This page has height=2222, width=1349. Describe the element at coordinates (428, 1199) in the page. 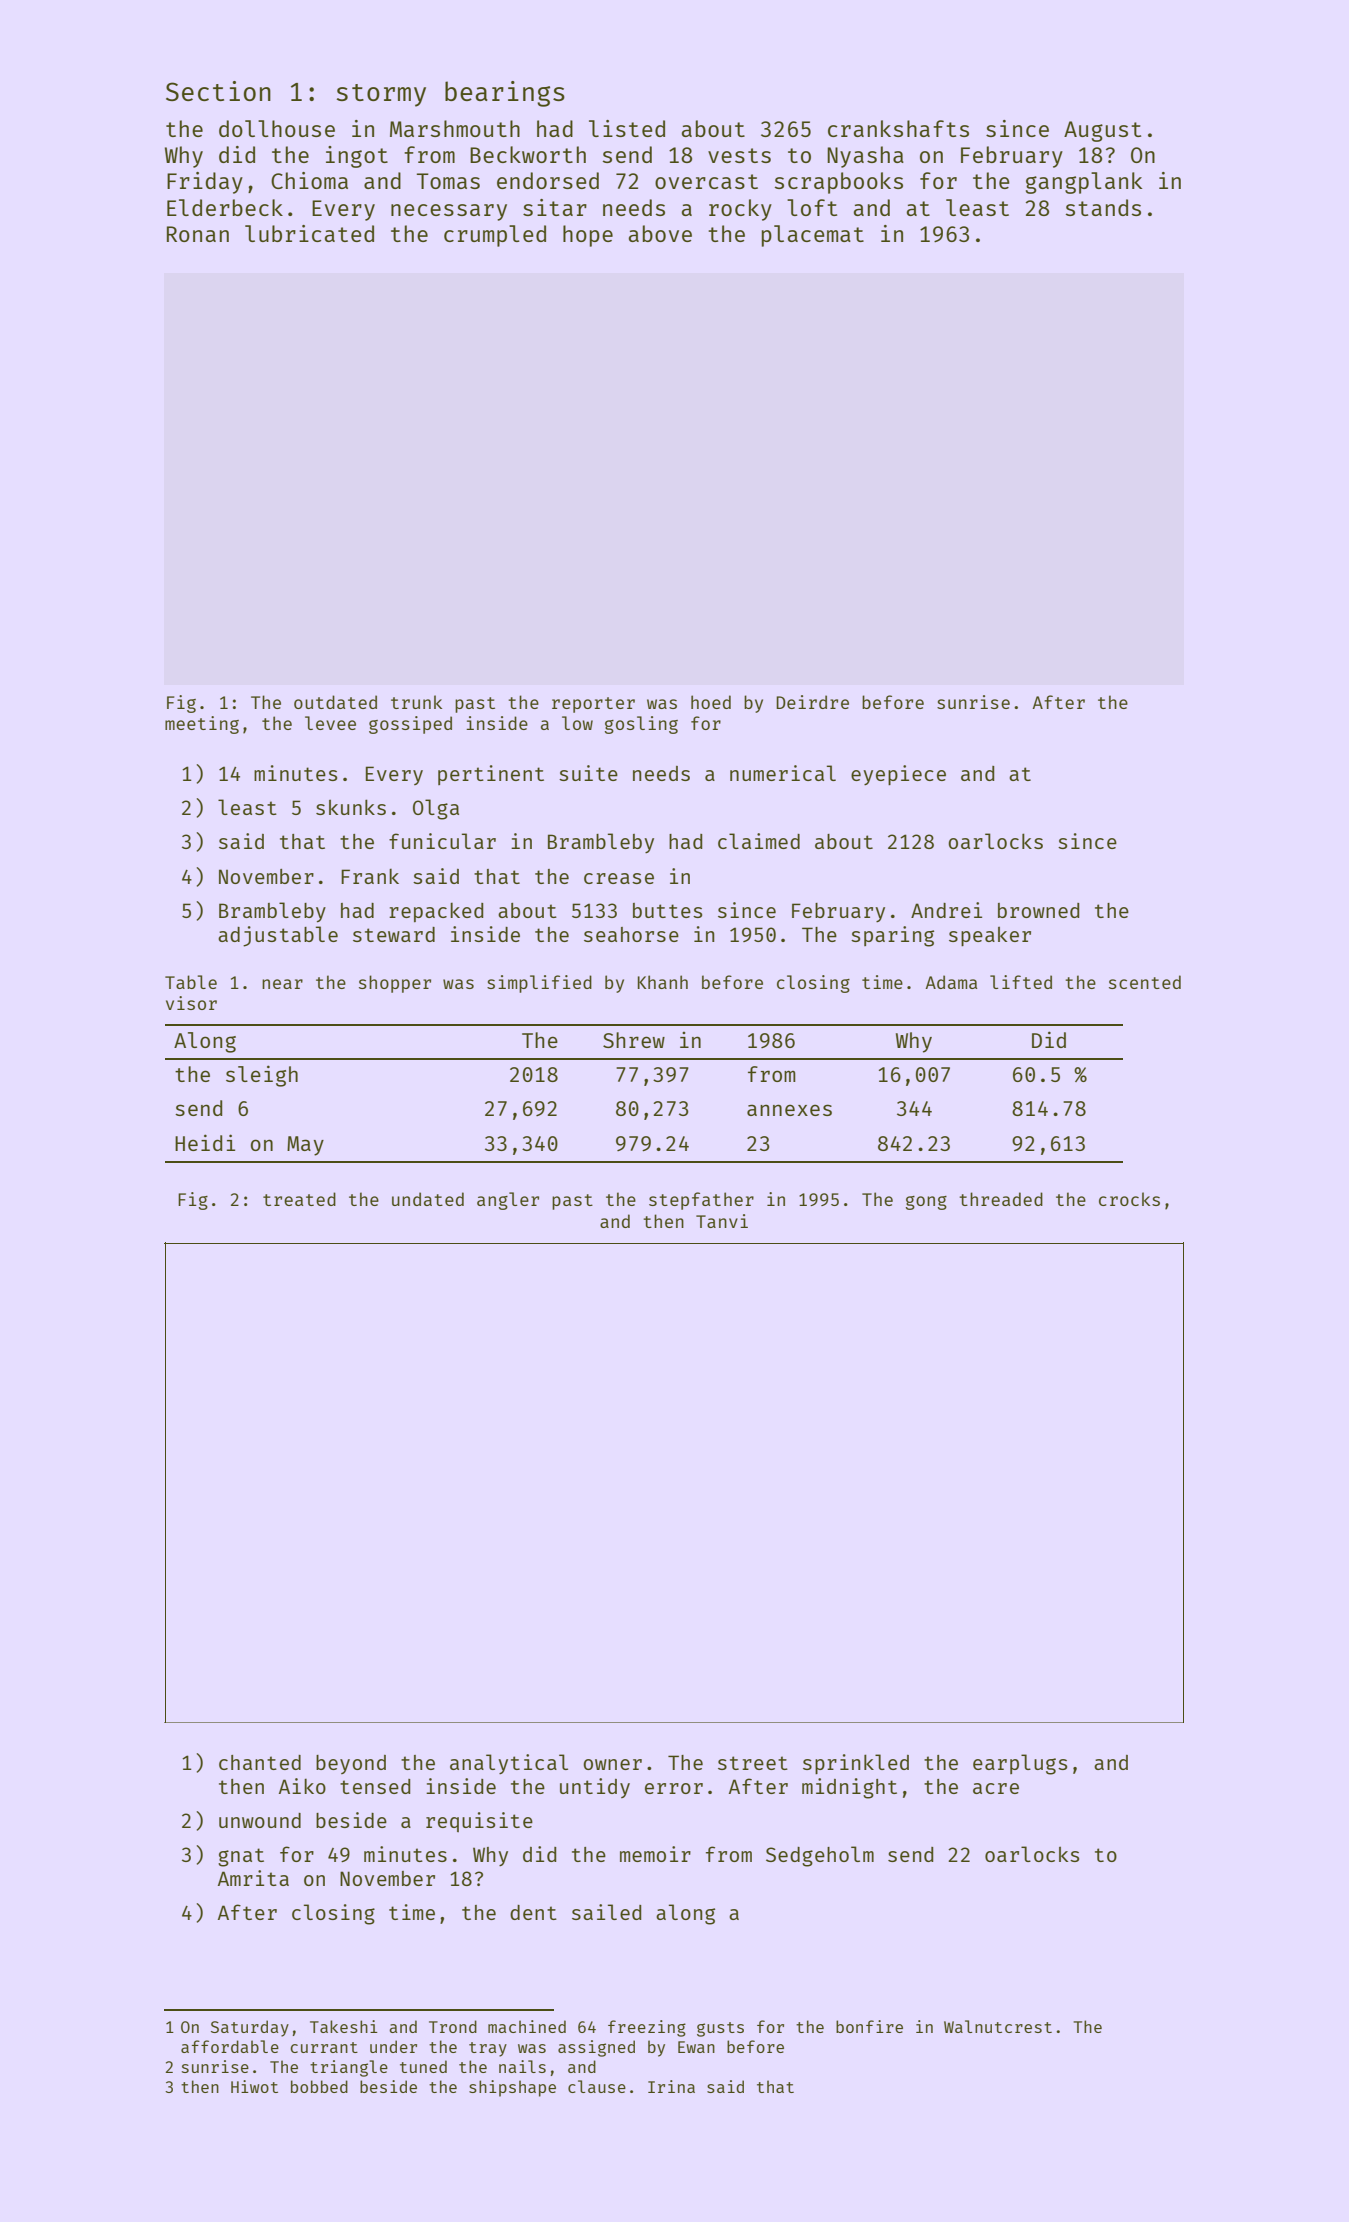

I see `undated` at that location.
